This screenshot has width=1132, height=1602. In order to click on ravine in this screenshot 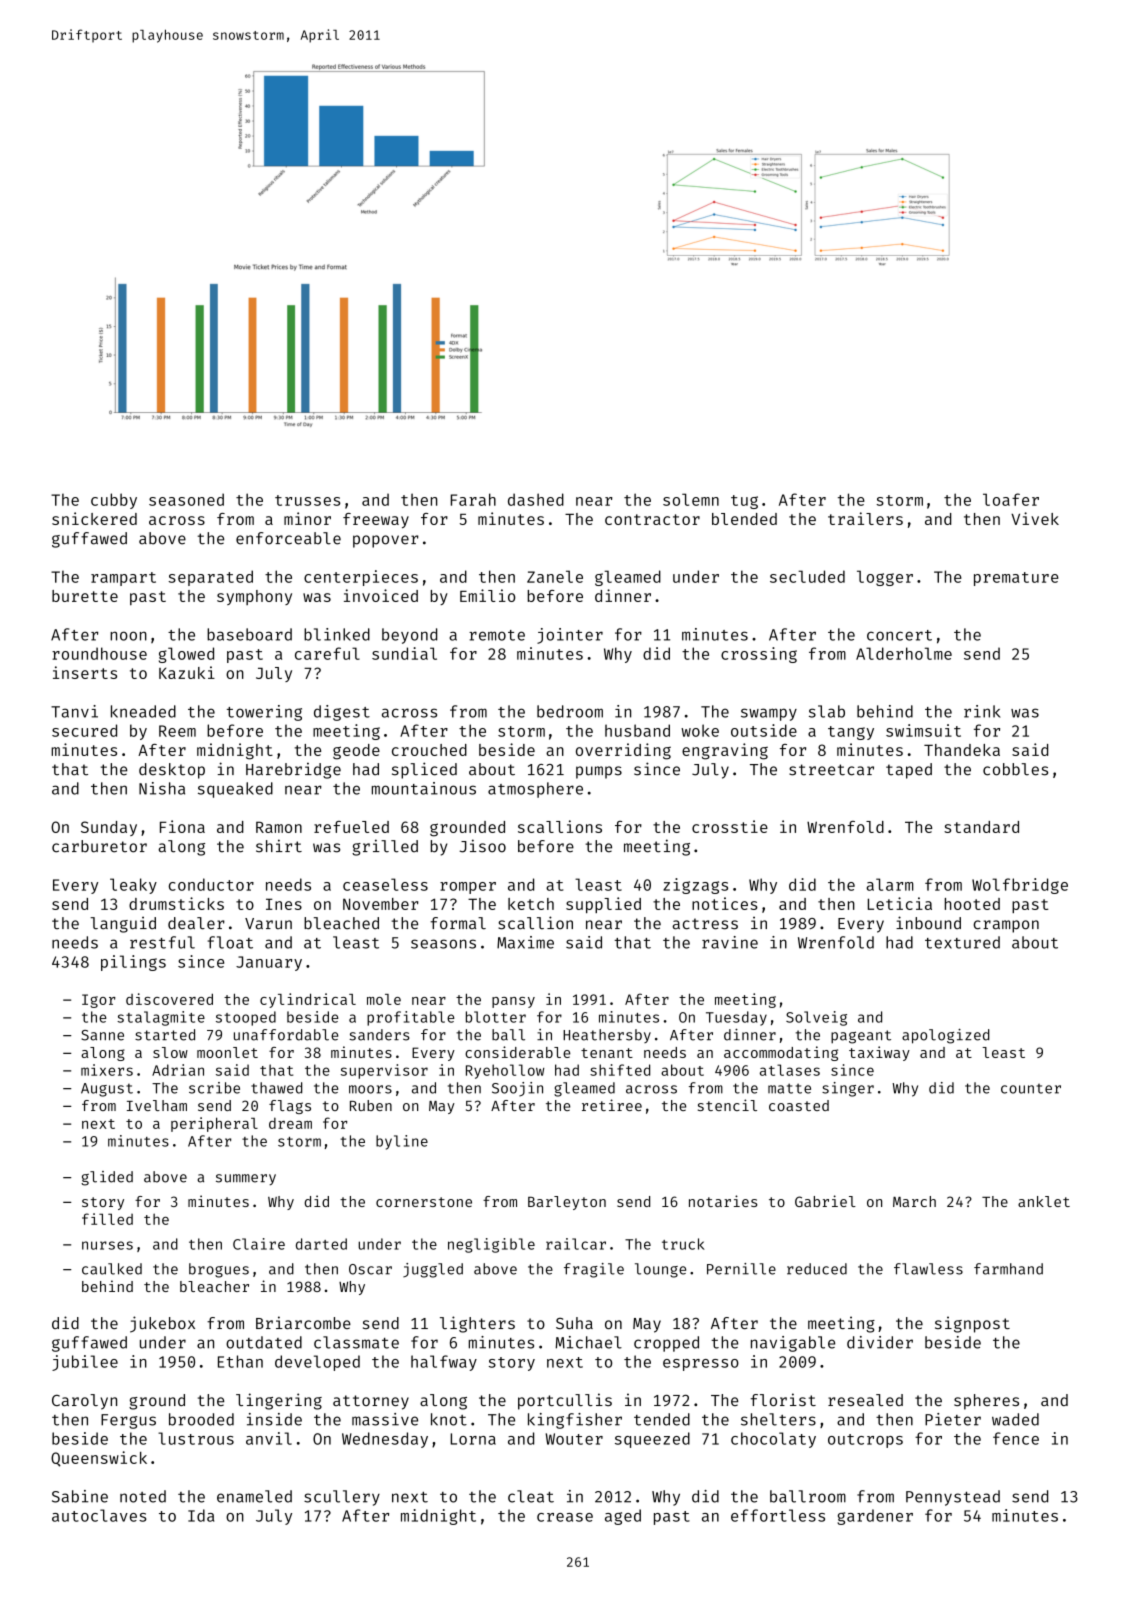, I will do `click(730, 942)`.
